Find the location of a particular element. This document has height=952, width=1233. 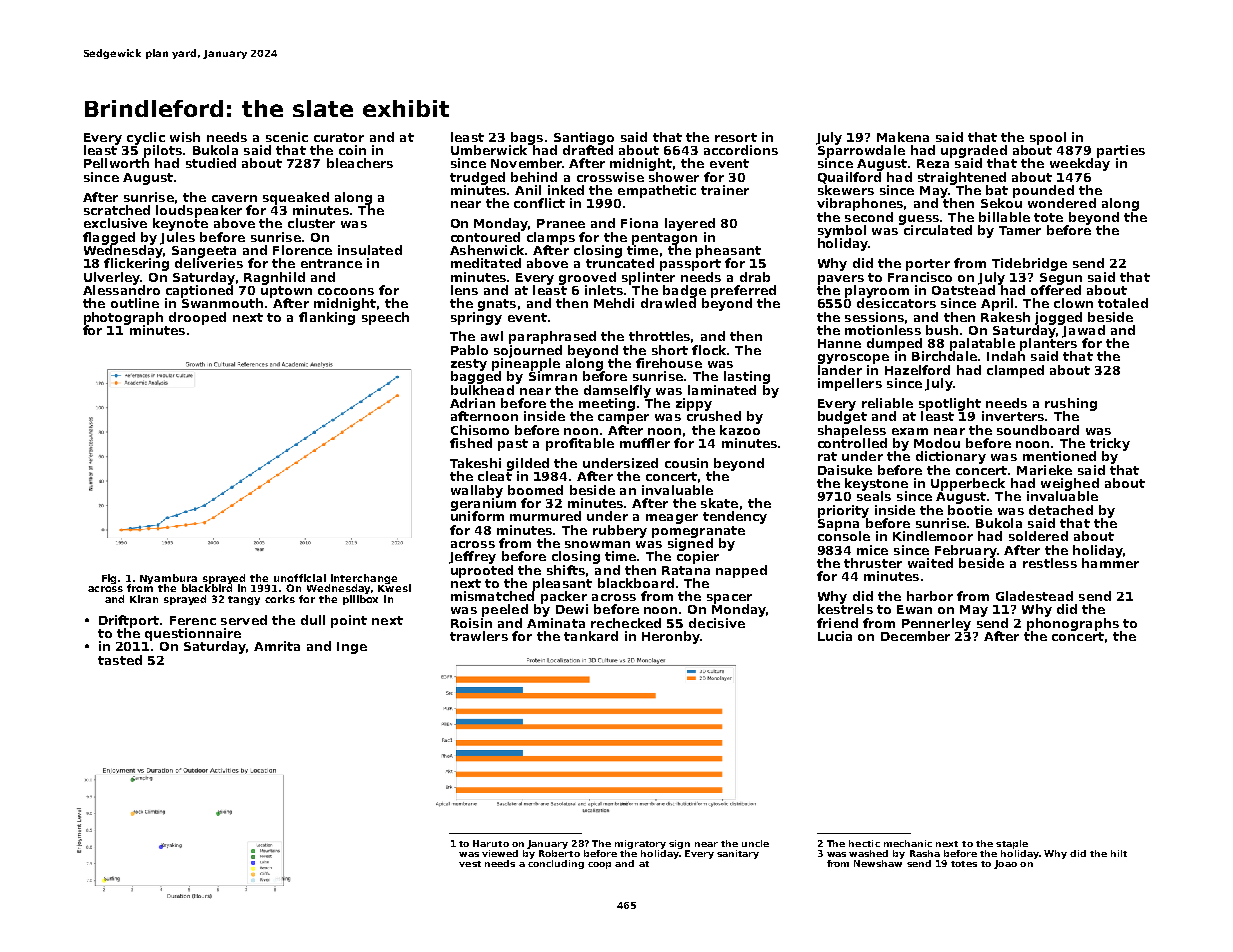

fished is located at coordinates (471, 443).
